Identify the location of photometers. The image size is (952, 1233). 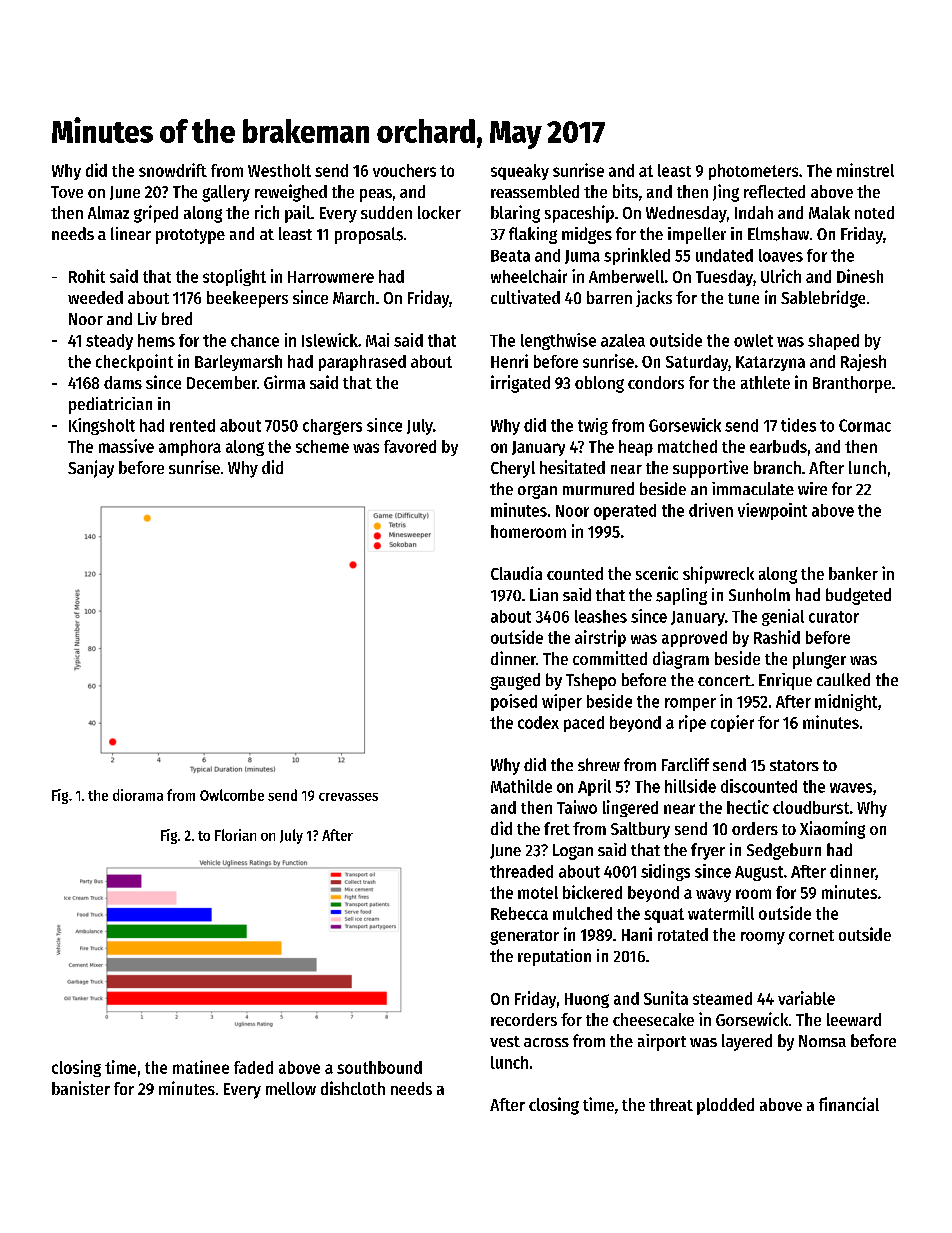
(753, 172).
